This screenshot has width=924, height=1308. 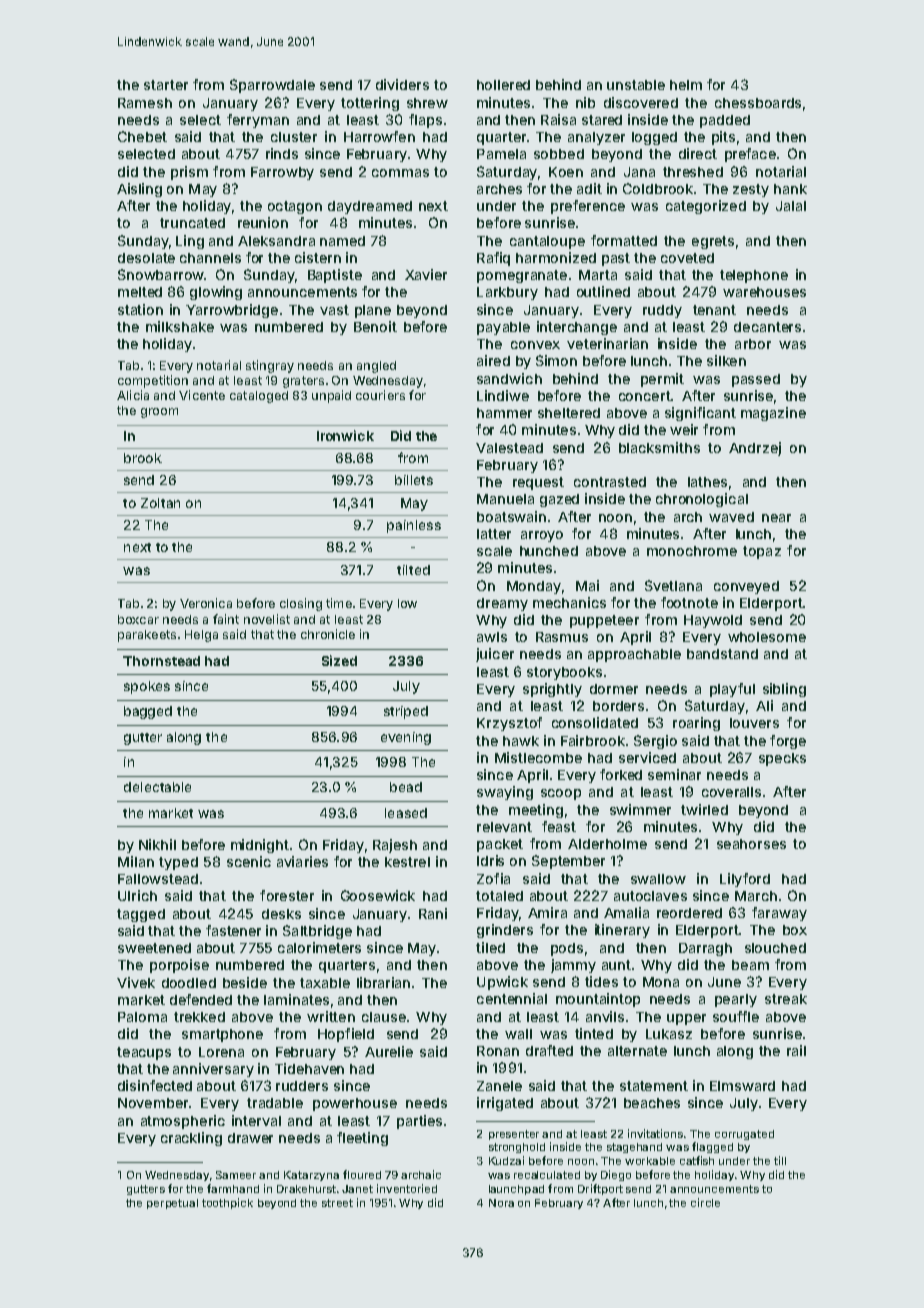 I want to click on tottering, so click(x=370, y=104).
